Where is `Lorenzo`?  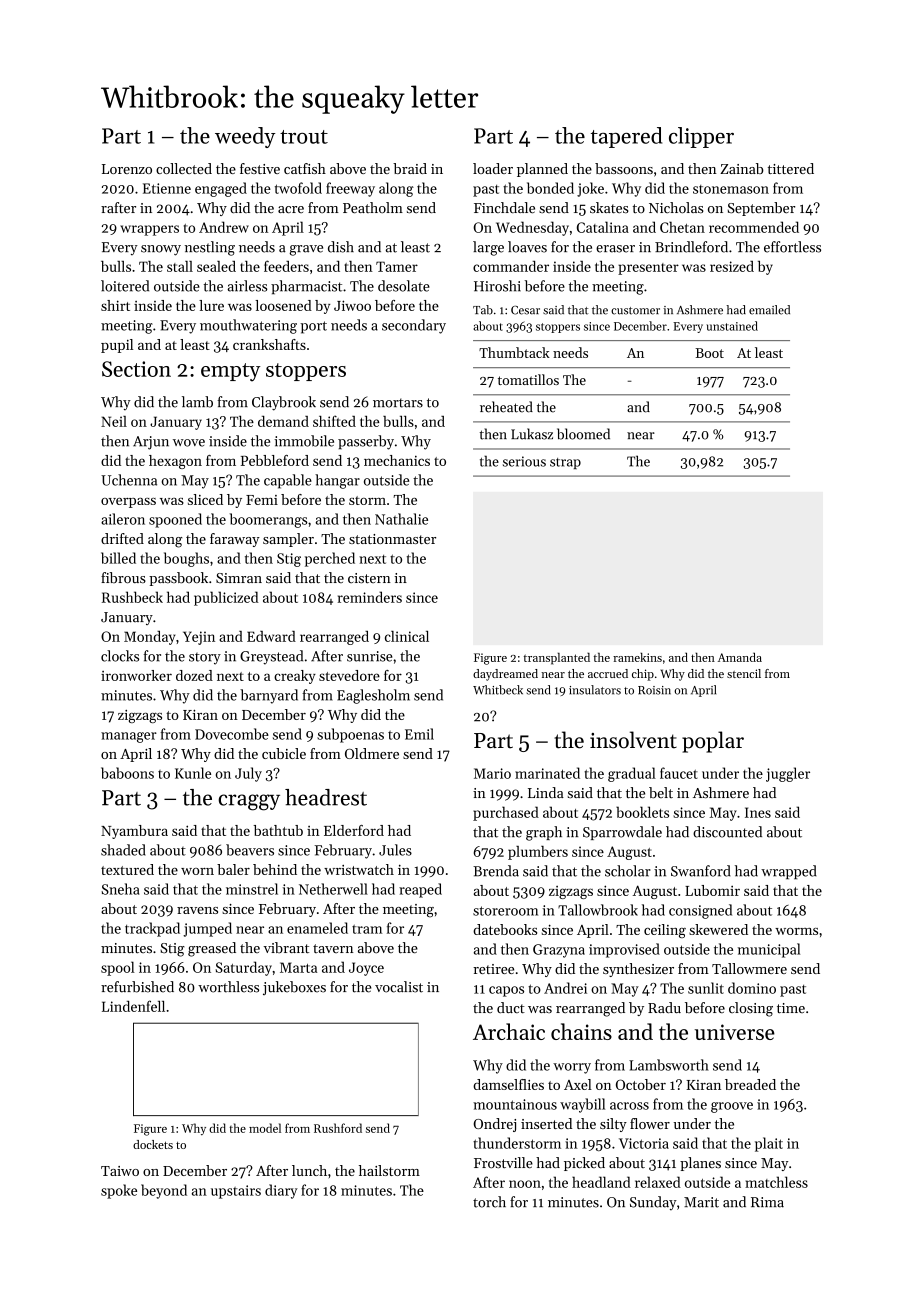 Lorenzo is located at coordinates (127, 169).
